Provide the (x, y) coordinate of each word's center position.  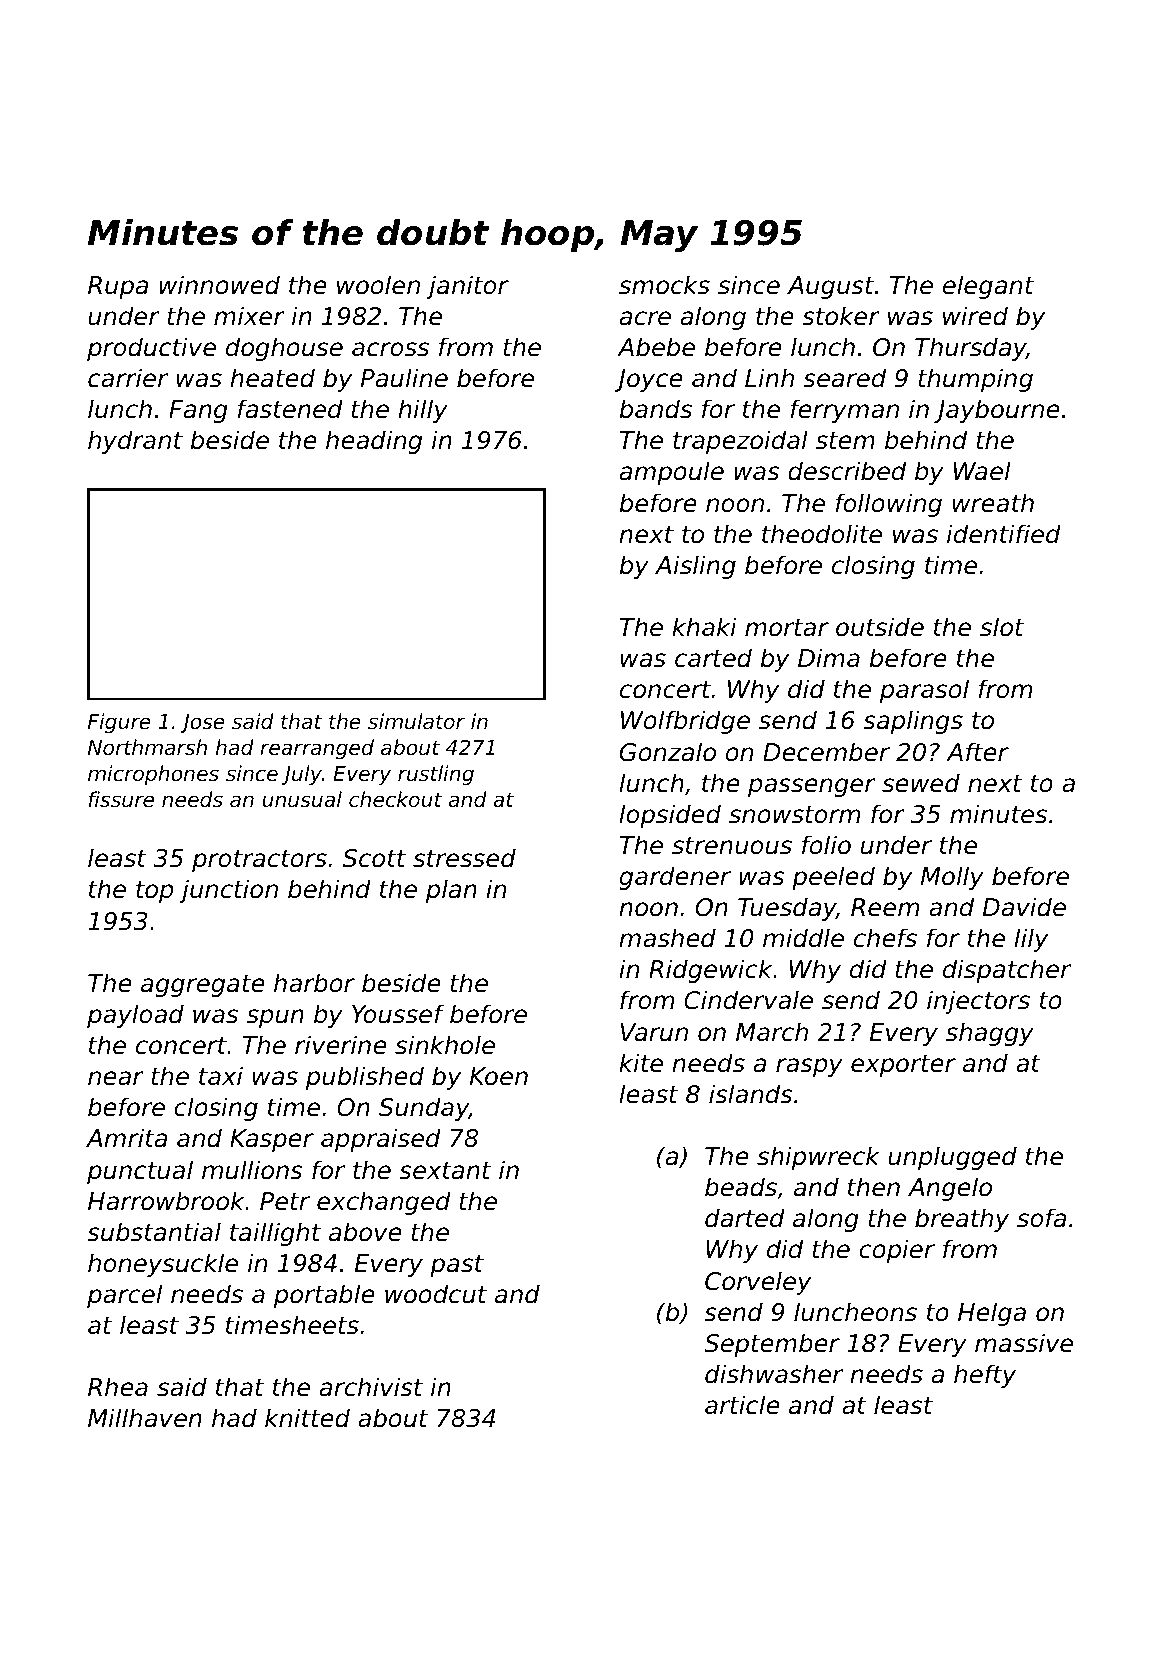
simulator (416, 721)
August (830, 287)
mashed (667, 938)
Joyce (649, 380)
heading (374, 442)
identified (1004, 534)
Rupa (118, 287)
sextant (445, 1171)
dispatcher (1007, 971)
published (365, 1078)
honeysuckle (163, 1265)
